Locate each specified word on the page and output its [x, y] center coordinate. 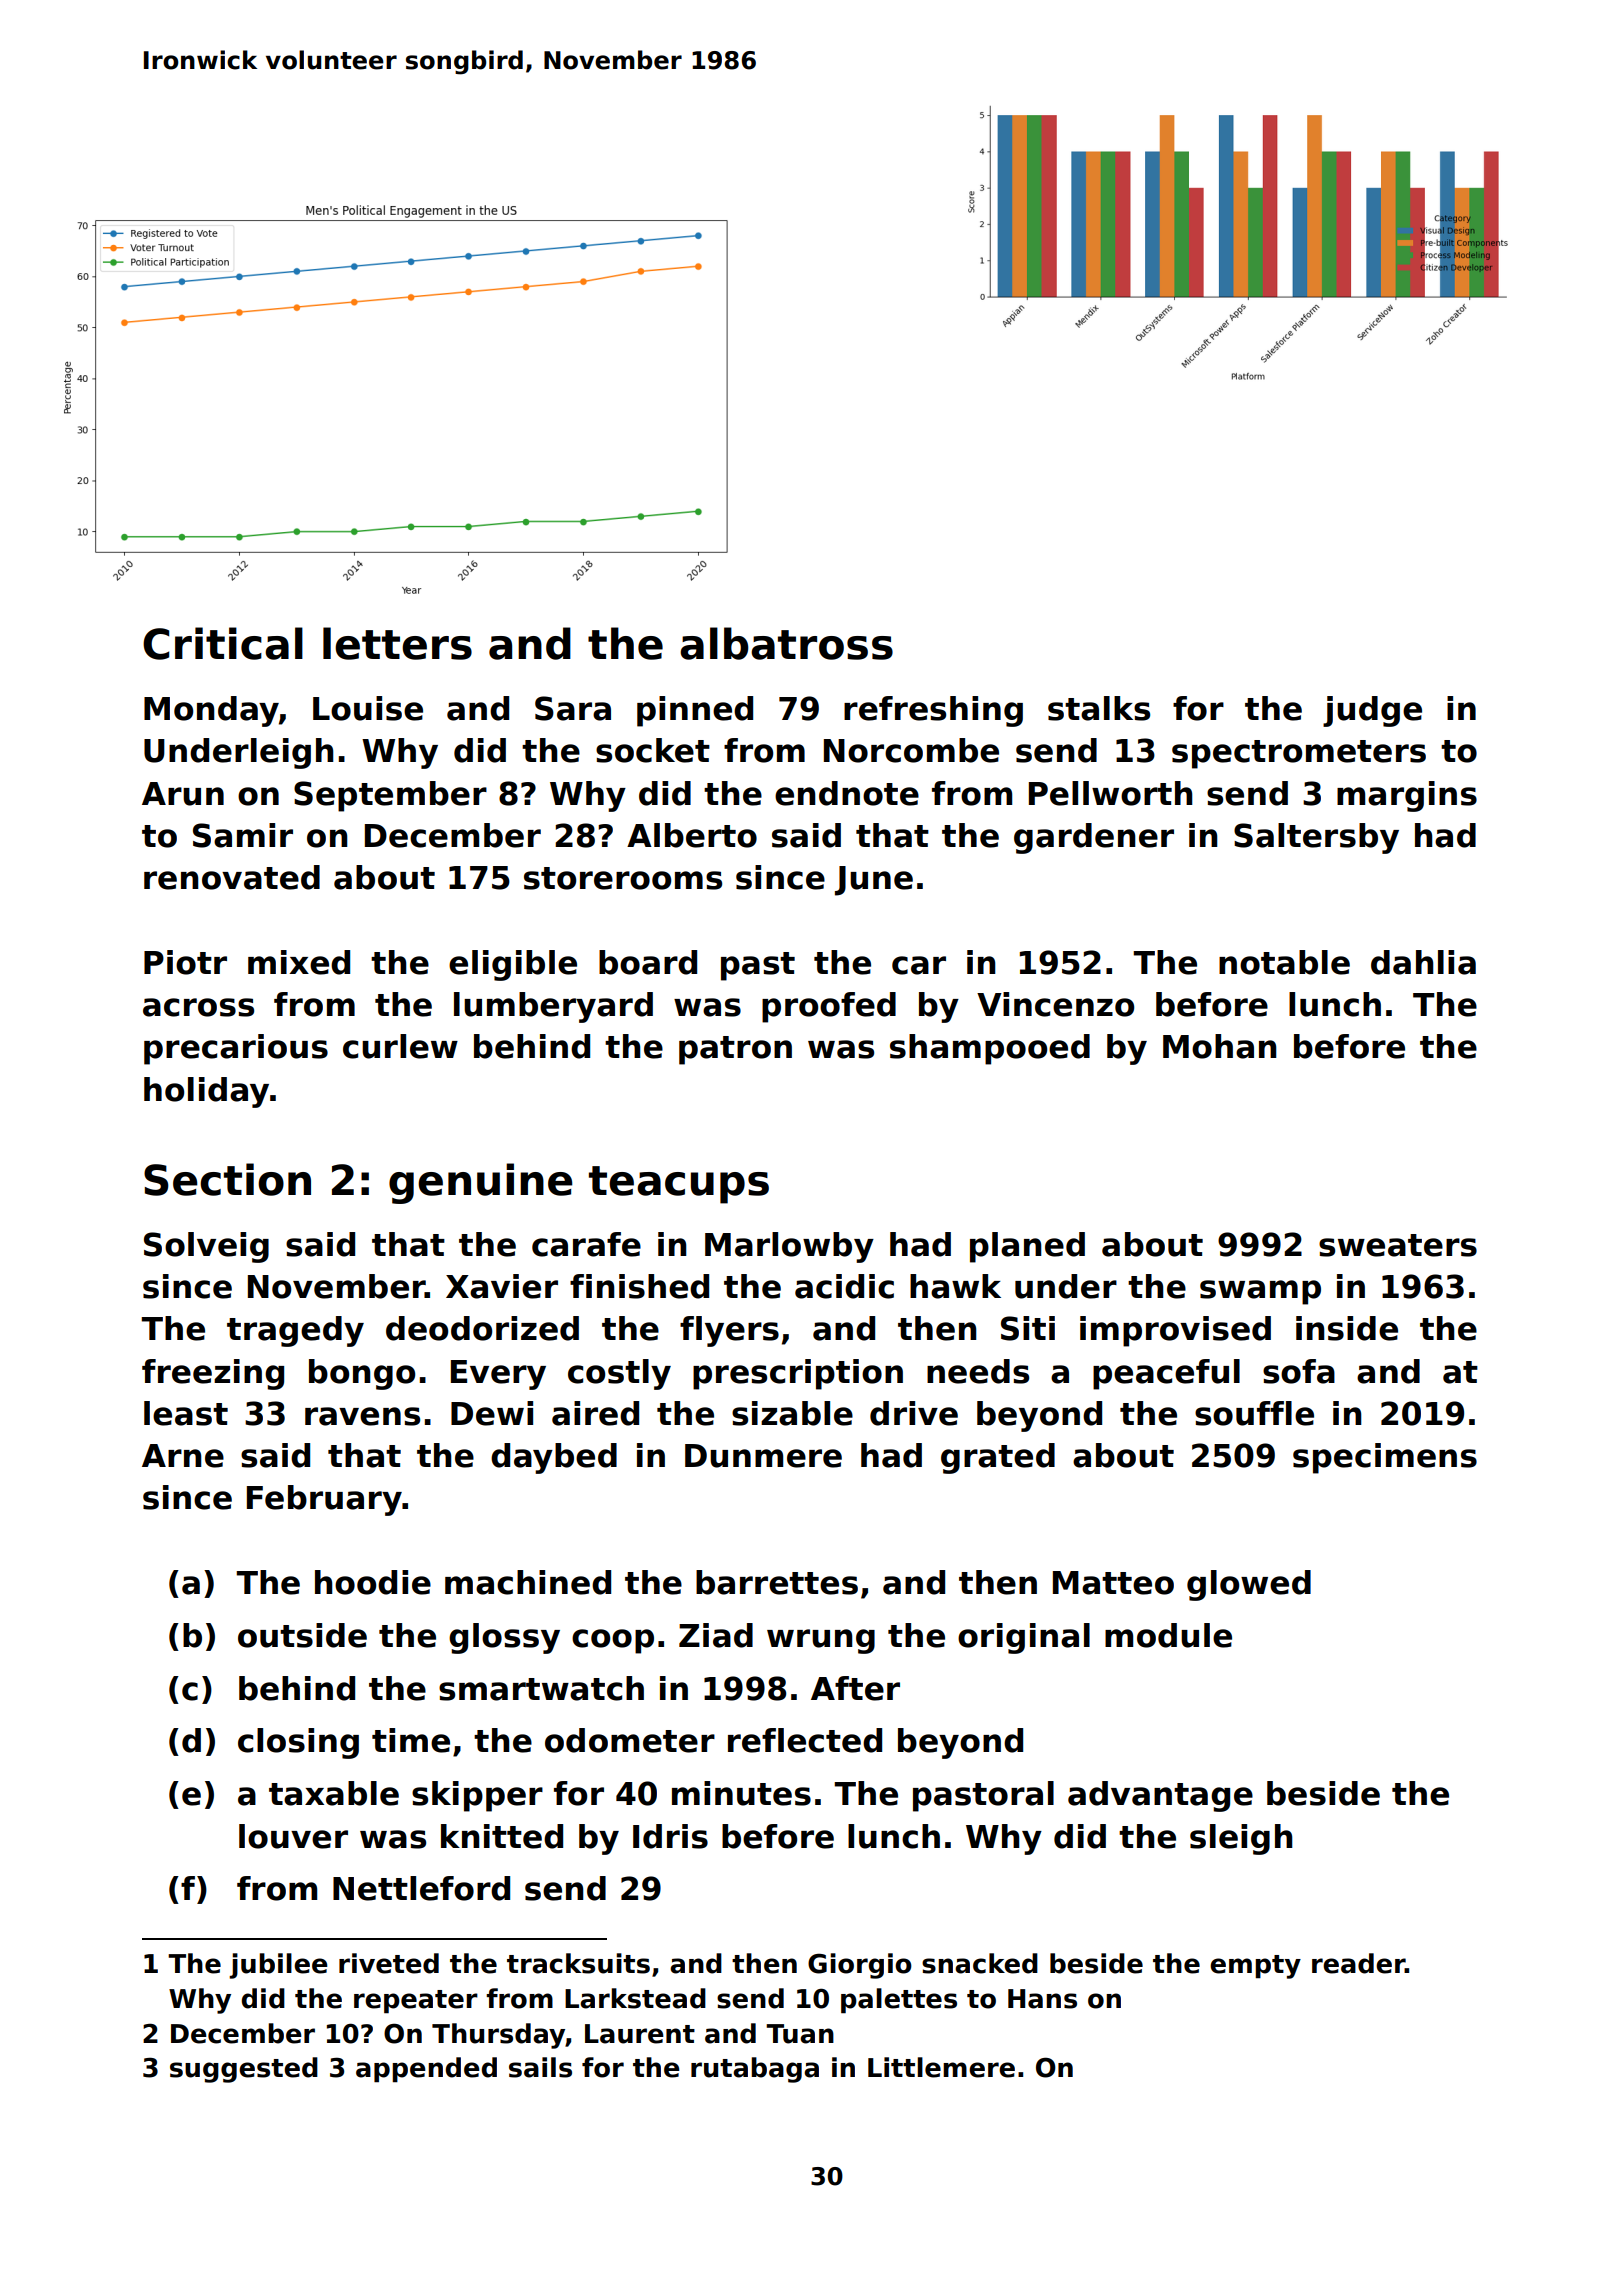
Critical [223, 643]
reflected [805, 1740]
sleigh [1241, 1839]
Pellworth [1111, 793]
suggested [244, 2070]
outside [302, 1635]
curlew [400, 1046]
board [648, 962]
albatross [786, 643]
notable [1284, 962]
